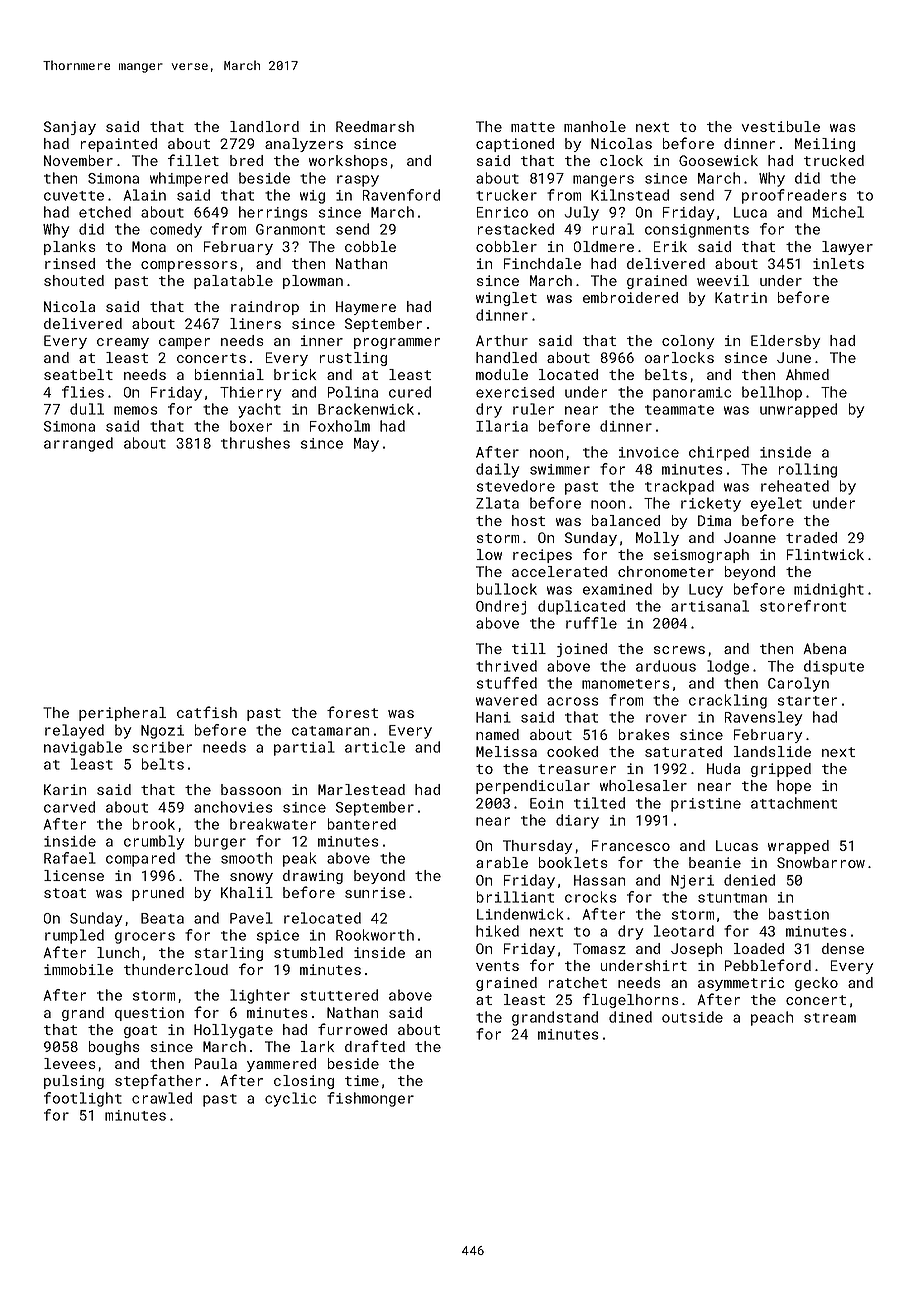  What do you see at coordinates (538, 847) in the screenshot?
I see `Thursday` at bounding box center [538, 847].
